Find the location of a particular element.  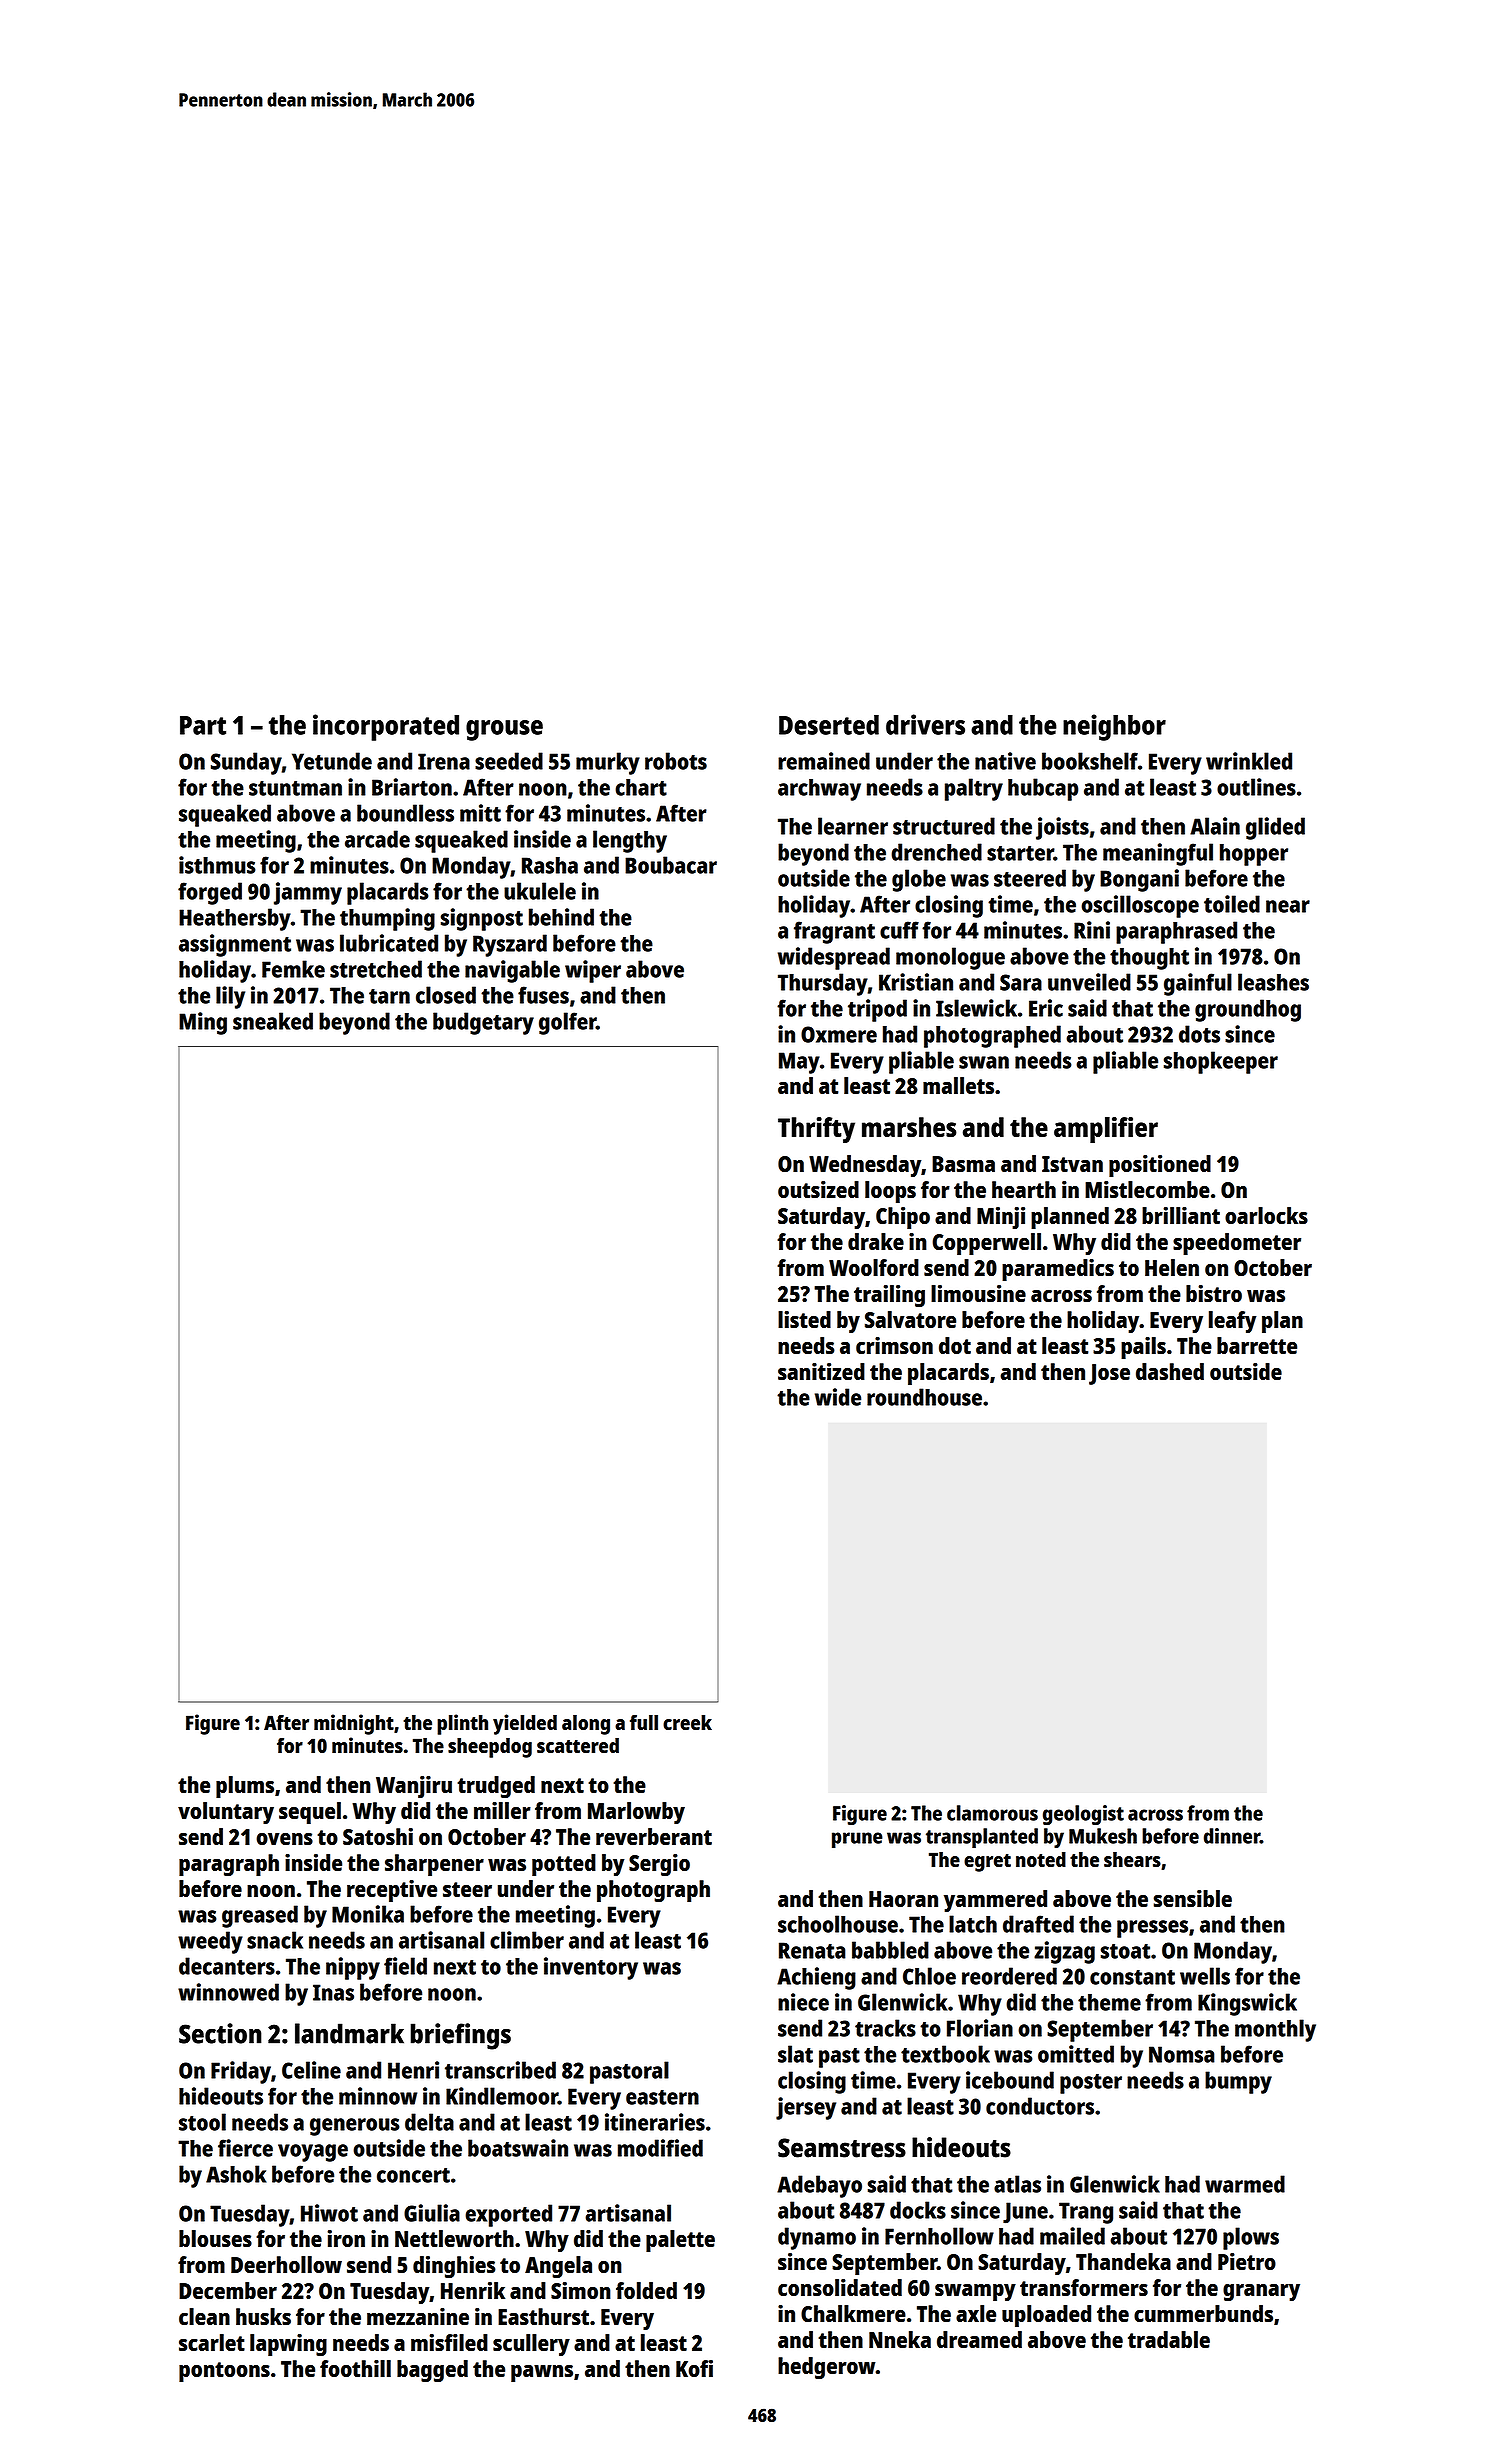

plinth is located at coordinates (462, 1724).
